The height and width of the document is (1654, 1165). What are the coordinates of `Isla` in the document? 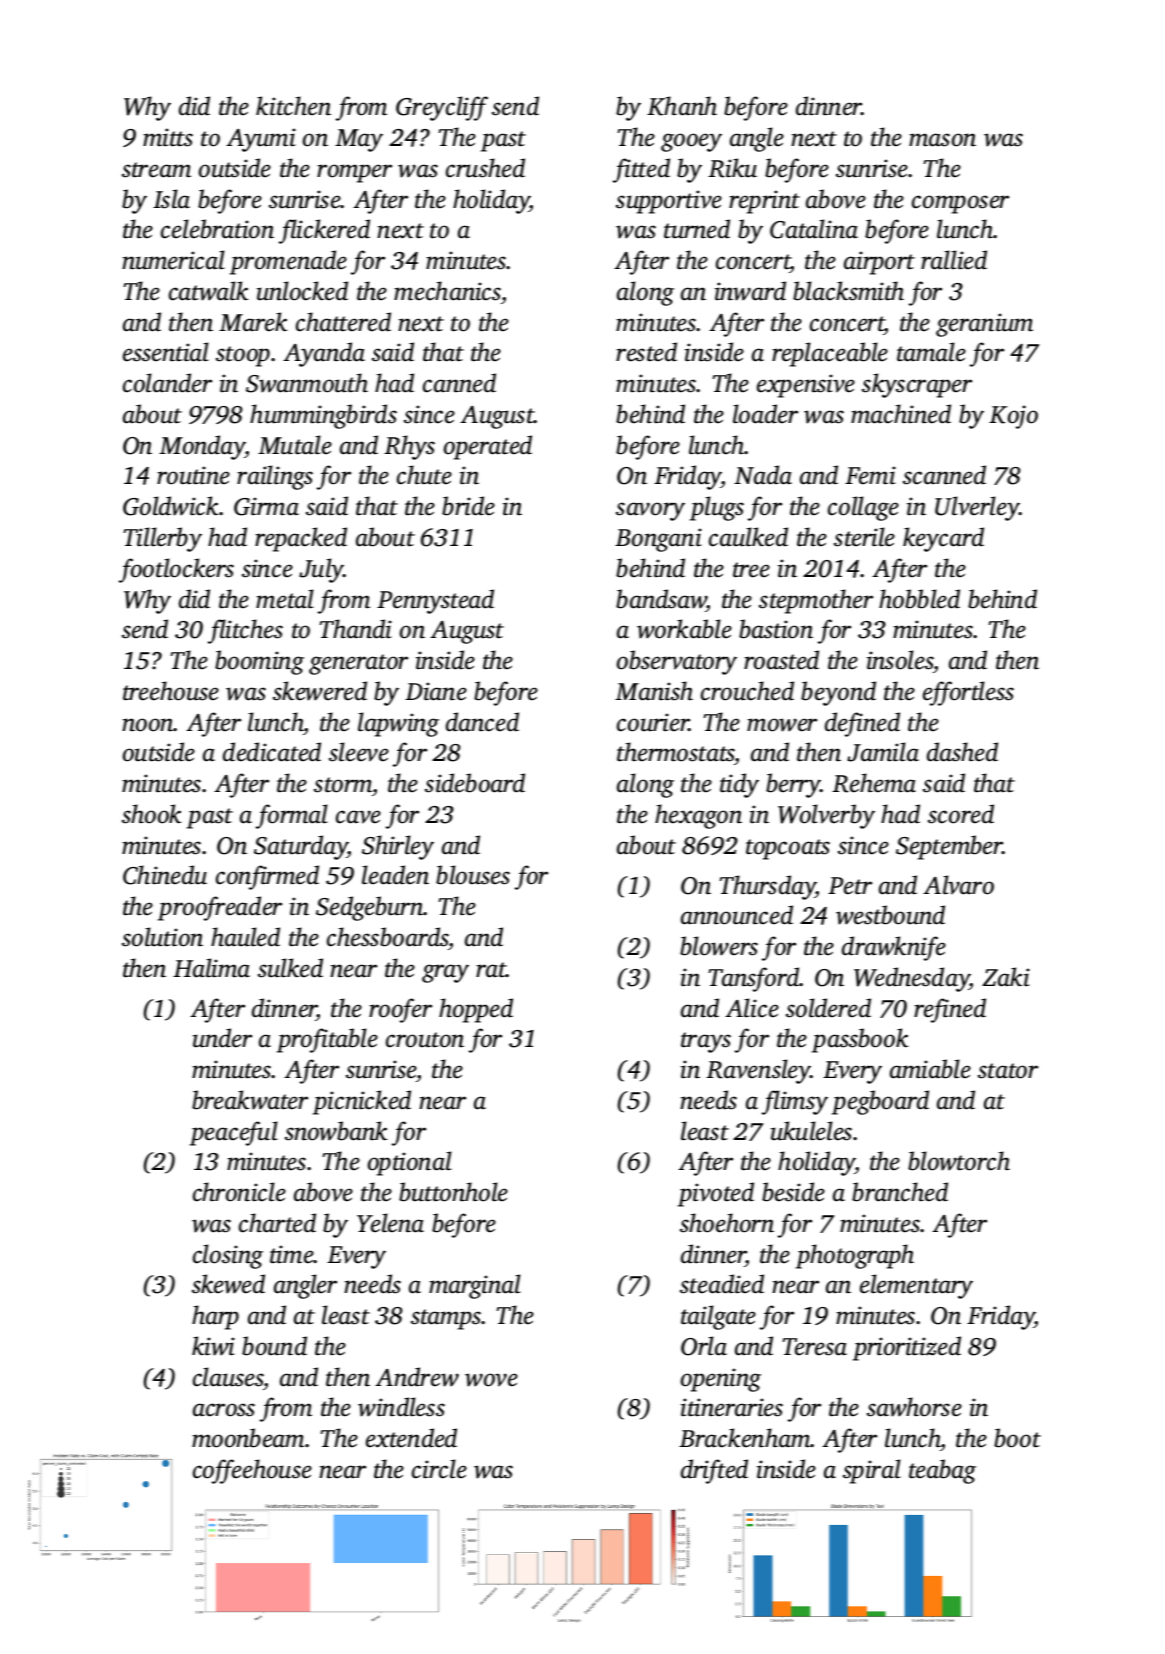 It's located at (171, 199).
